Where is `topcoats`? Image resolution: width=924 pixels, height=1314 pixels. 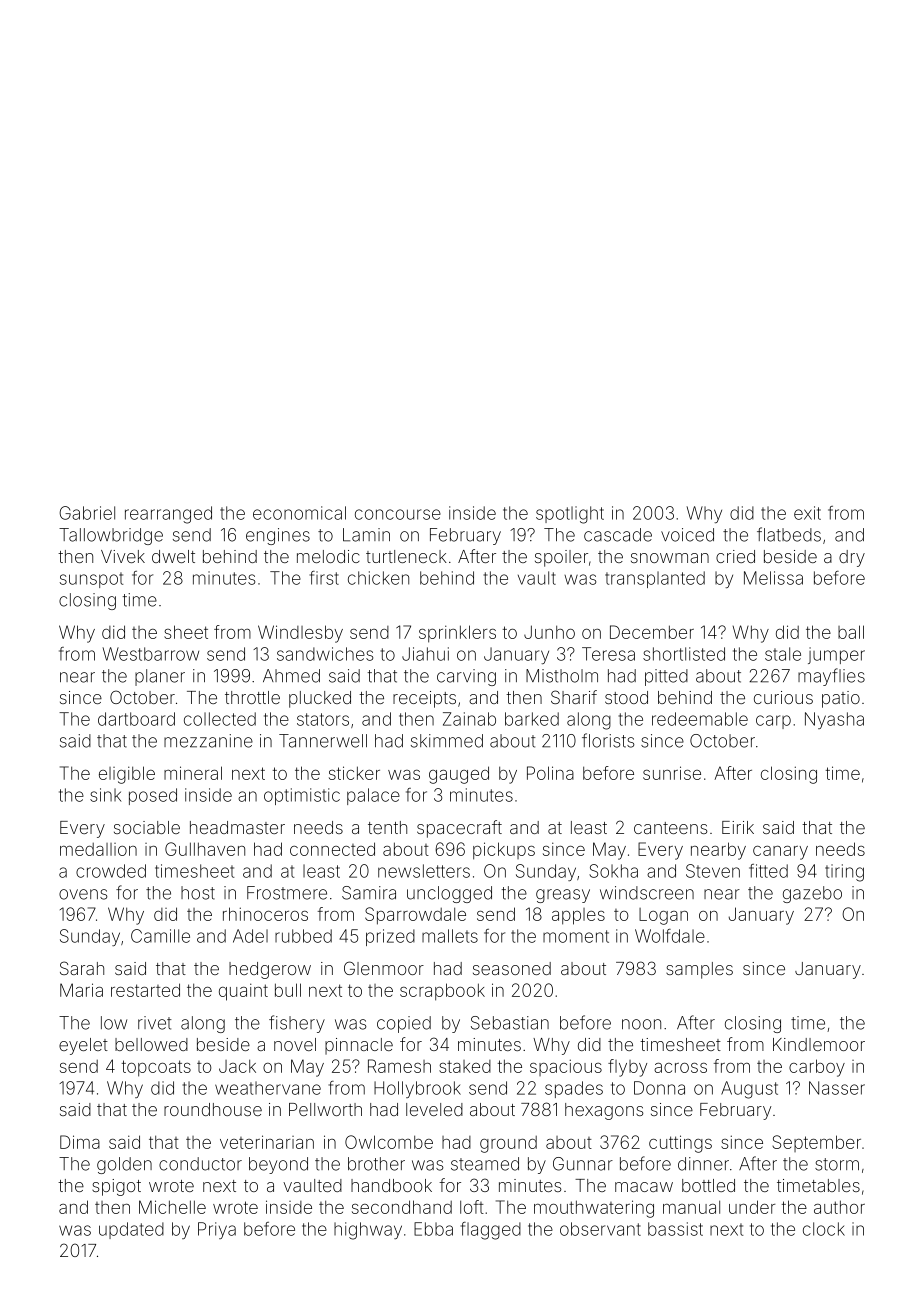 topcoats is located at coordinates (156, 1068).
